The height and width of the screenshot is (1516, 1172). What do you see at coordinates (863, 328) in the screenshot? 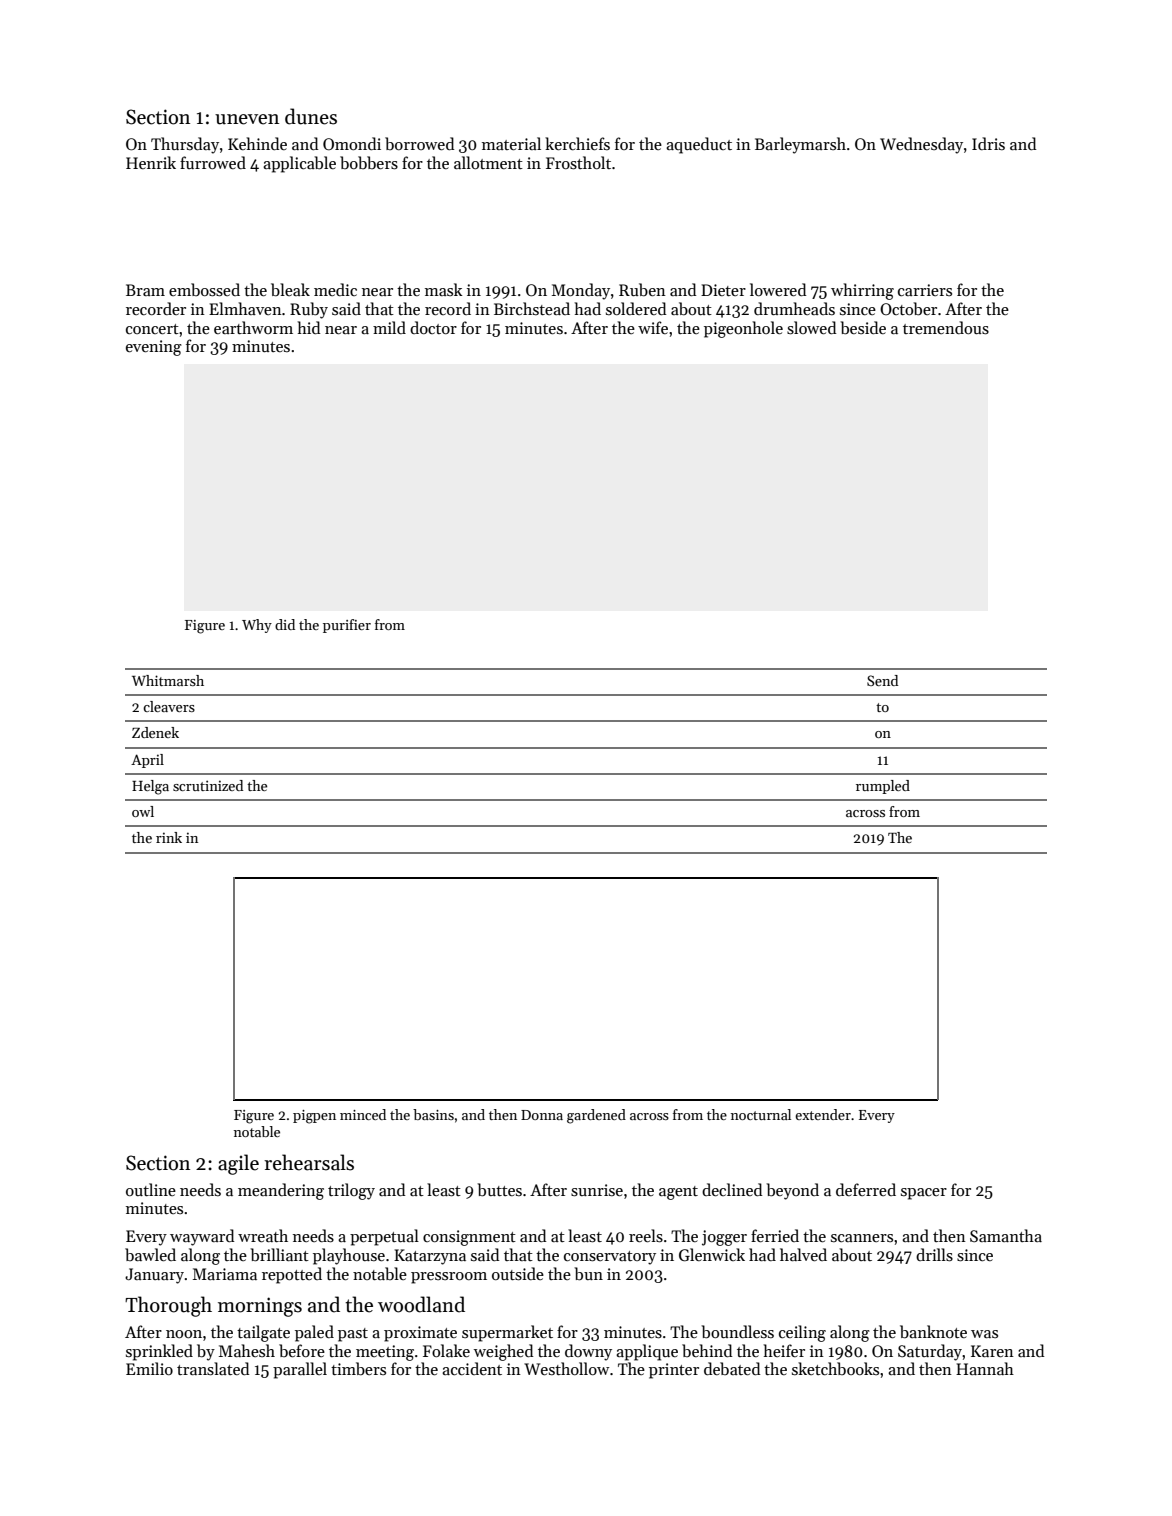
I see `beside` at bounding box center [863, 328].
